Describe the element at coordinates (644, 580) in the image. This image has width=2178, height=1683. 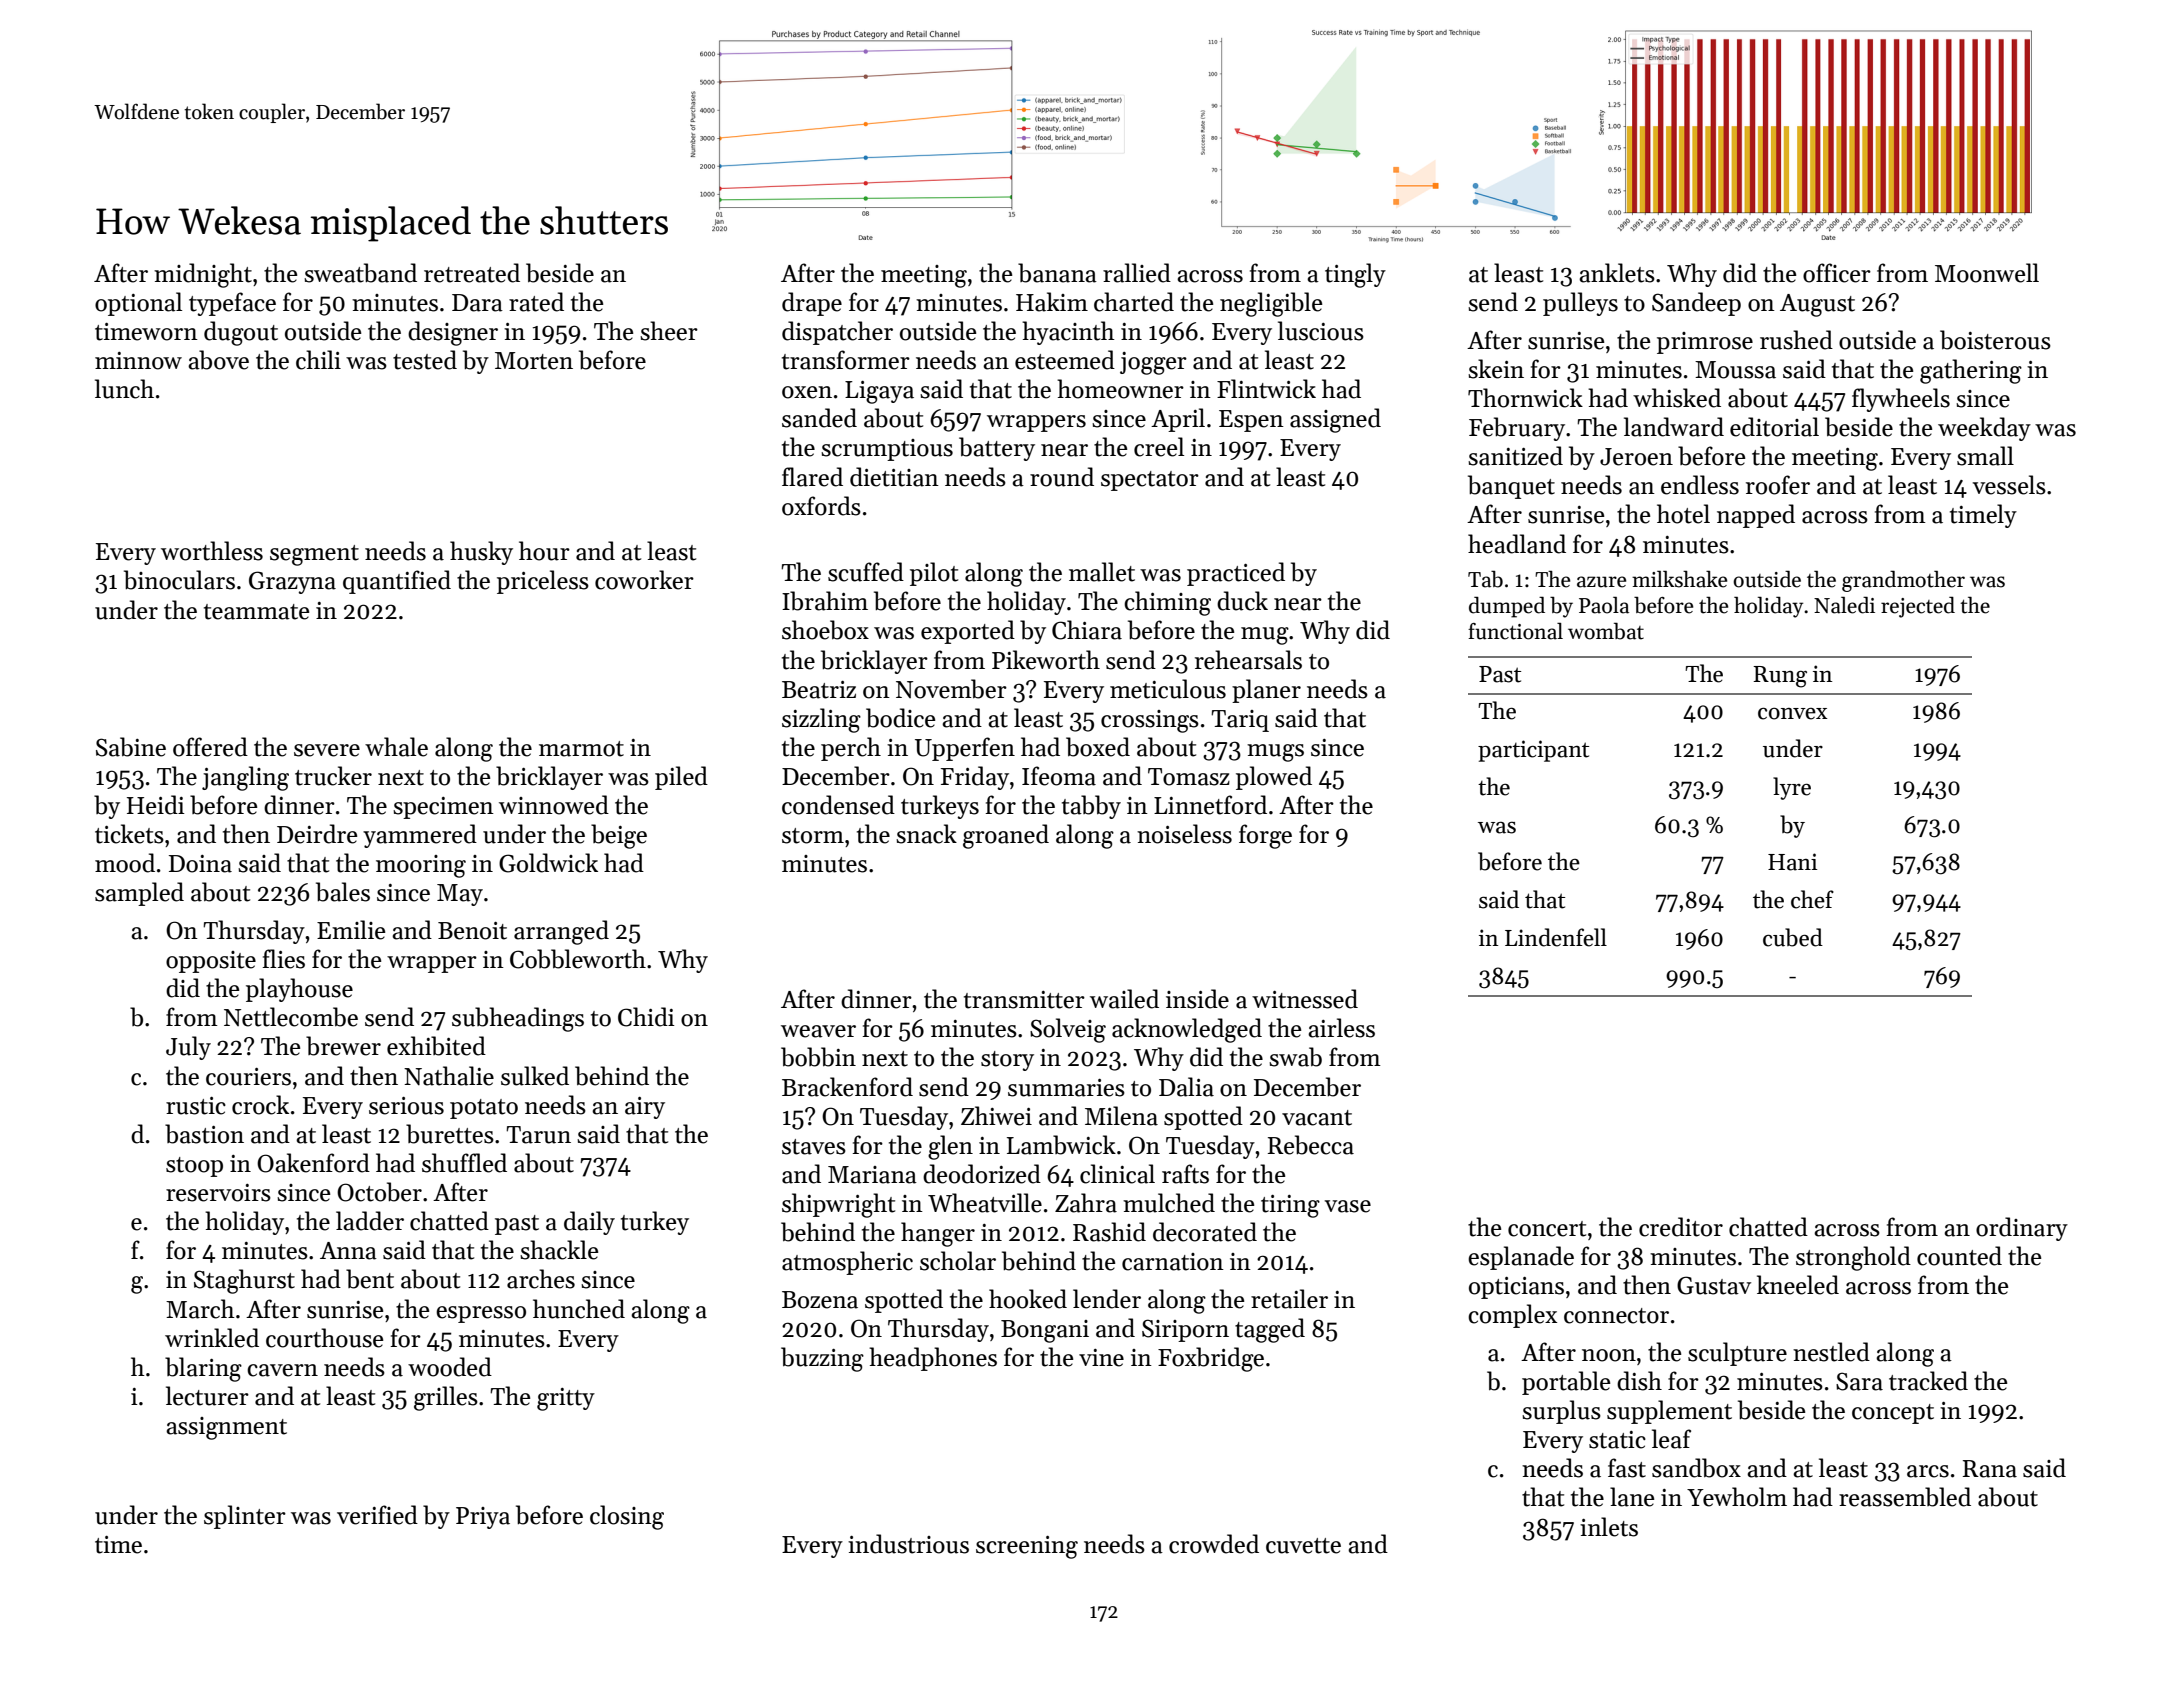
I see `coworker` at that location.
